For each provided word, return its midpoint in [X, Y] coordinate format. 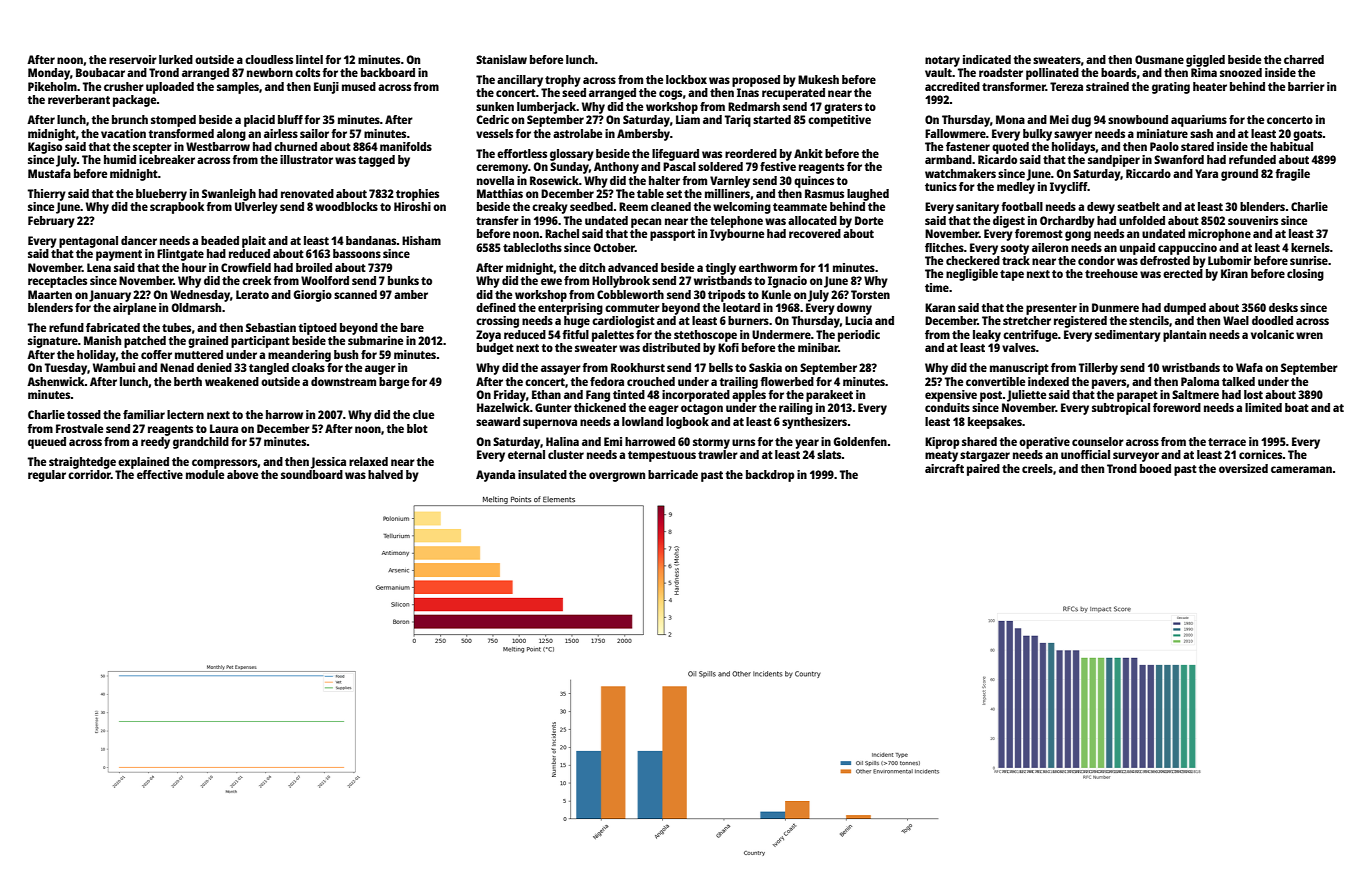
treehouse [1111, 273]
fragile [1292, 175]
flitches [944, 247]
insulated [542, 474]
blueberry [161, 195]
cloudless [269, 59]
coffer [156, 354]
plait [254, 242]
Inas [748, 92]
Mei [1059, 119]
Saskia [765, 367]
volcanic [1272, 334]
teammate [800, 207]
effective [160, 474]
